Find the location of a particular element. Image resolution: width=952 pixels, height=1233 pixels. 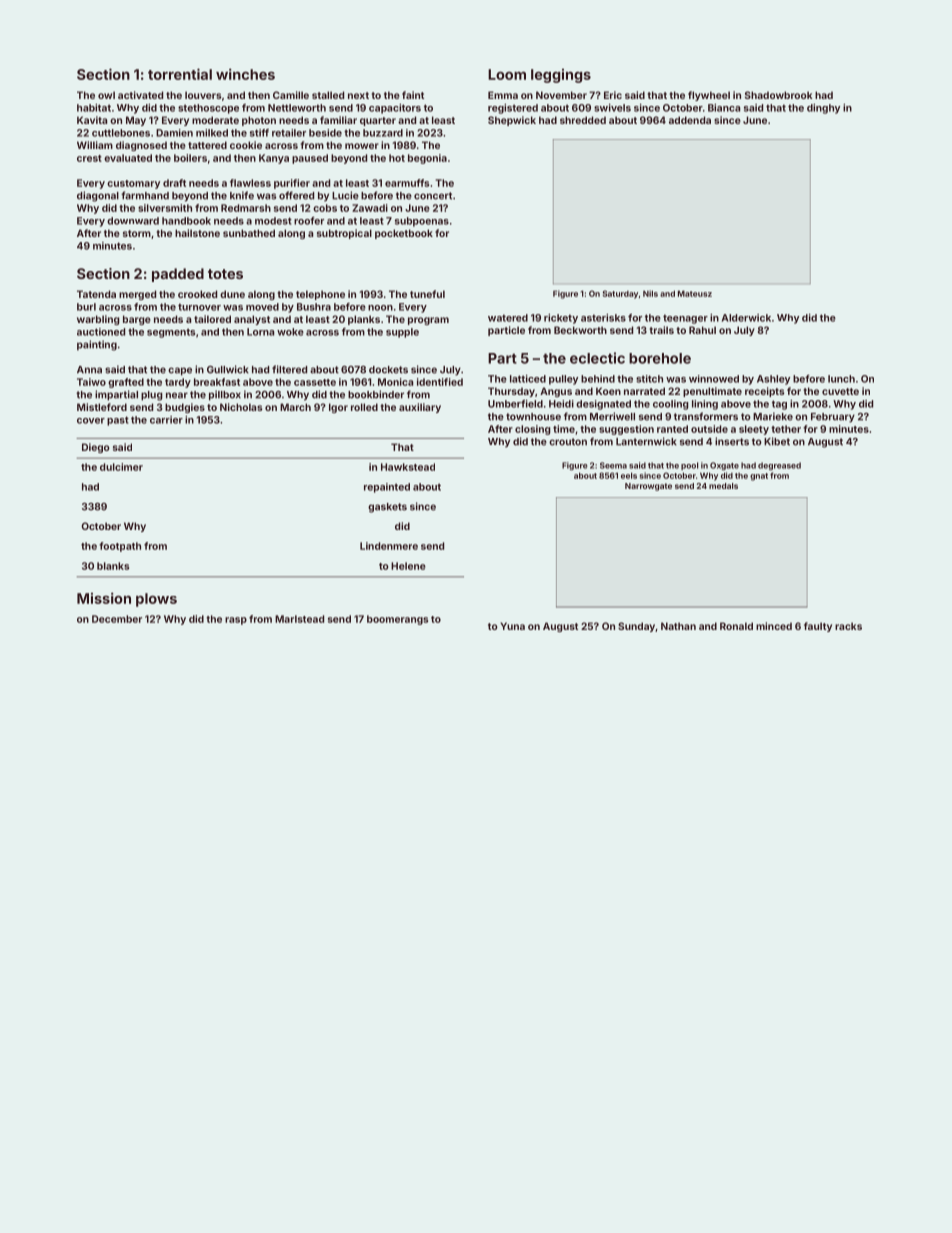

footpath is located at coordinates (120, 547).
